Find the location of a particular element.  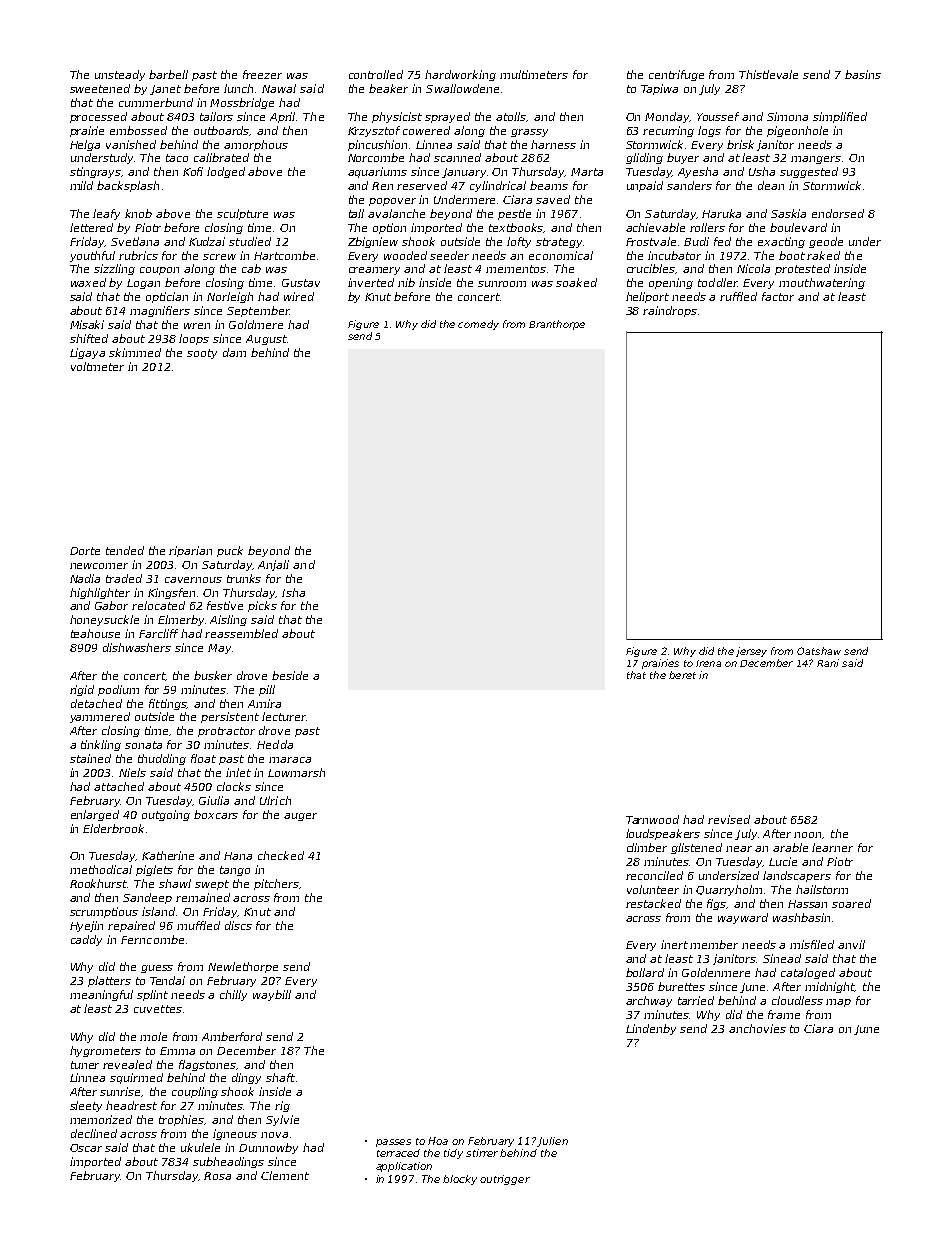

processed is located at coordinates (98, 117).
